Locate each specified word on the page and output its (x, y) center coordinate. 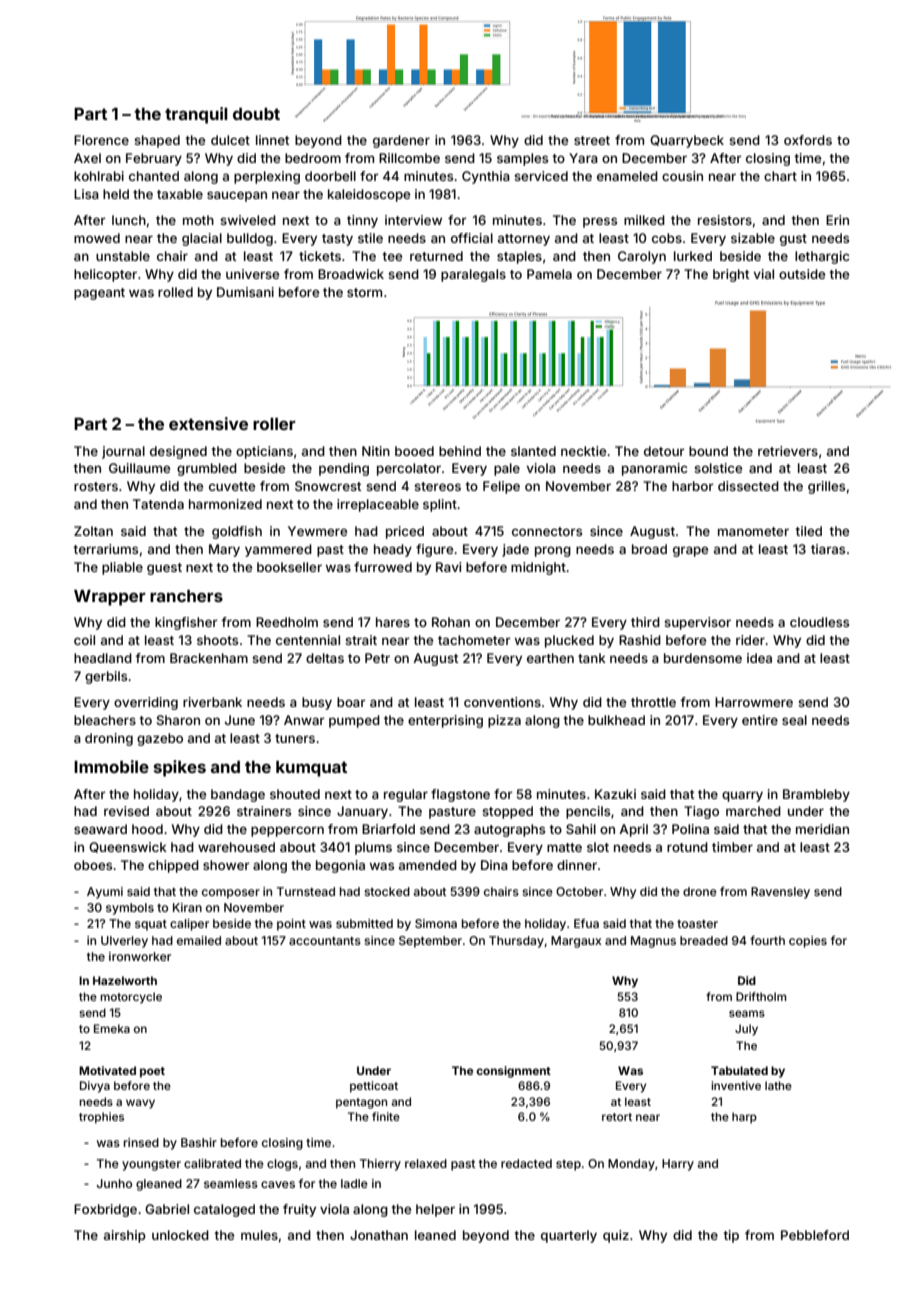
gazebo (160, 739)
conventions (502, 702)
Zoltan (93, 531)
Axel (87, 158)
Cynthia (486, 177)
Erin (837, 220)
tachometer (474, 640)
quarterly (569, 1236)
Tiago (701, 812)
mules (259, 1235)
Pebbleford (815, 1235)
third (645, 622)
